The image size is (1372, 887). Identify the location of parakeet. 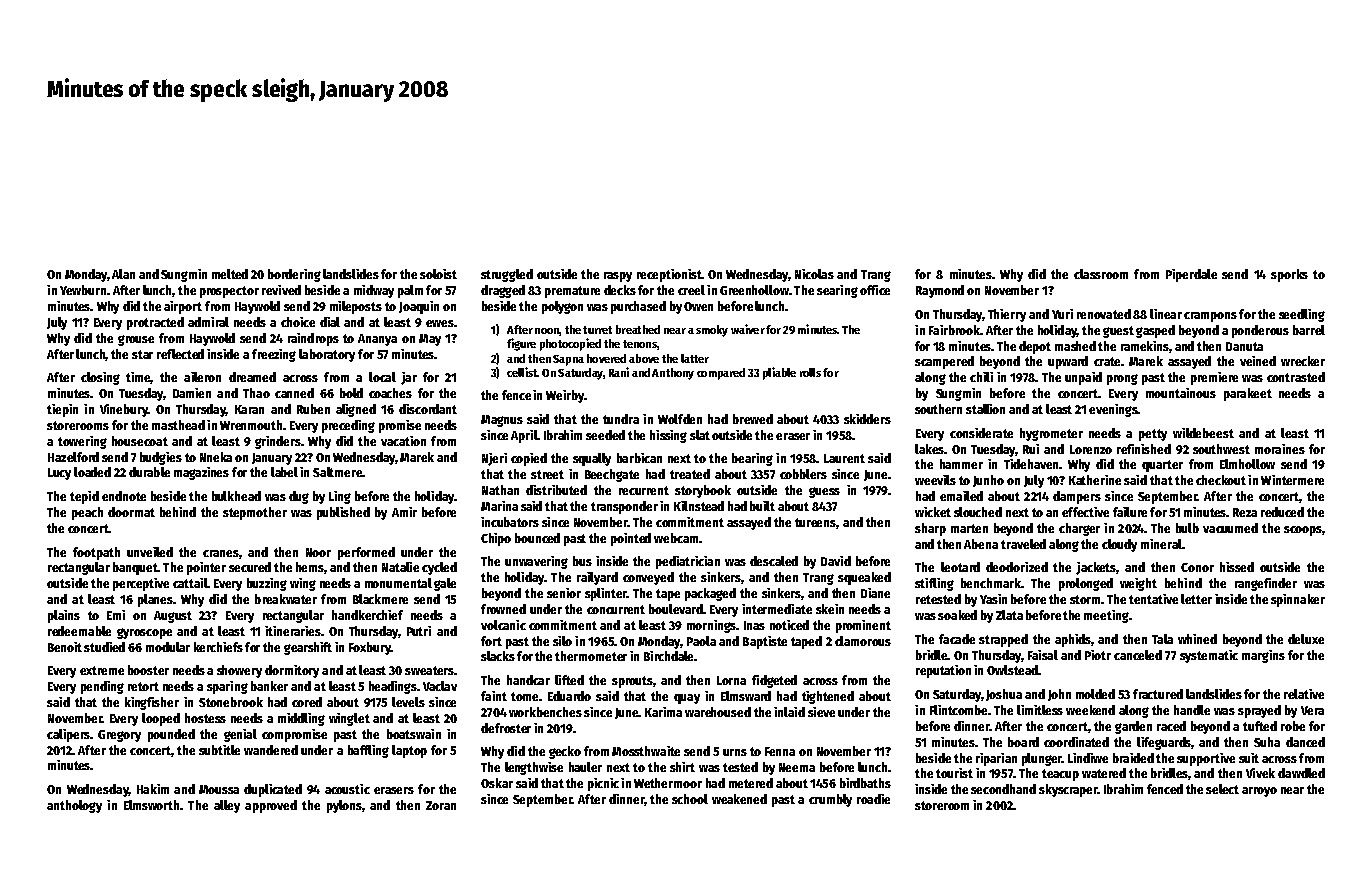
(1248, 394).
